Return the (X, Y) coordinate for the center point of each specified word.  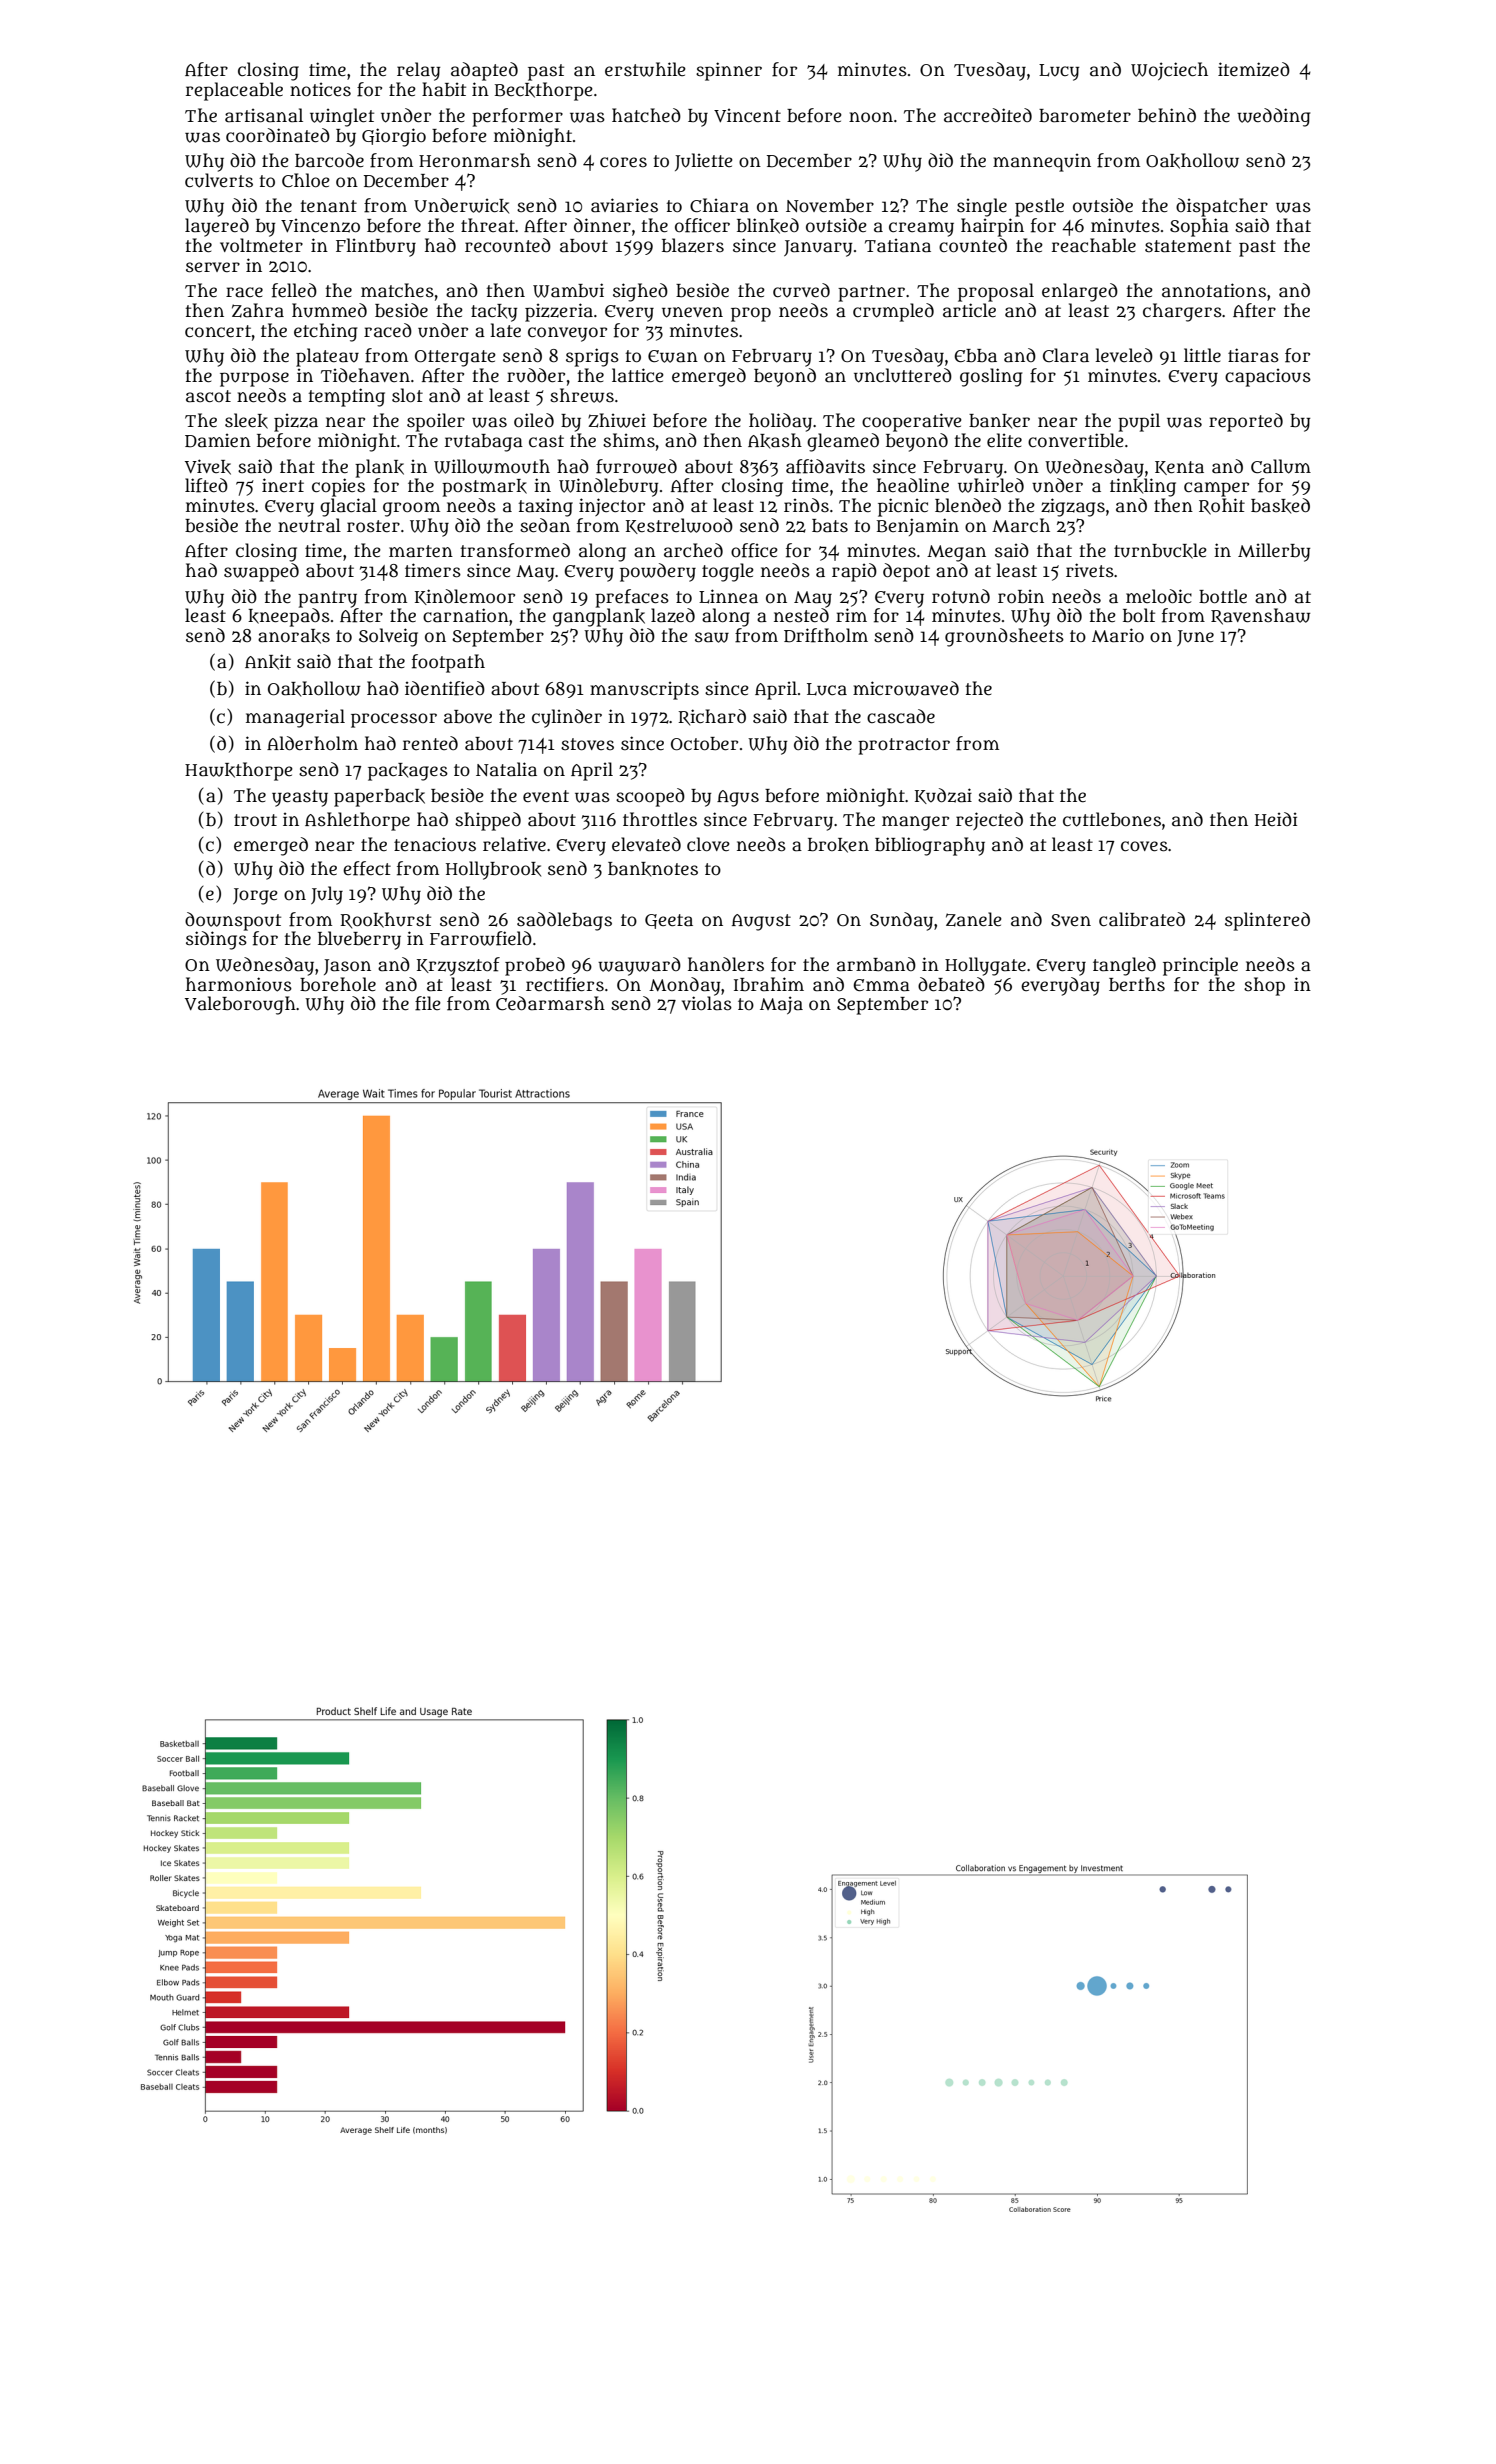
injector (612, 507)
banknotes (653, 869)
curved (801, 290)
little (1202, 355)
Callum (1281, 466)
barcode (329, 160)
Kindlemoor (465, 597)
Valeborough (240, 1005)
